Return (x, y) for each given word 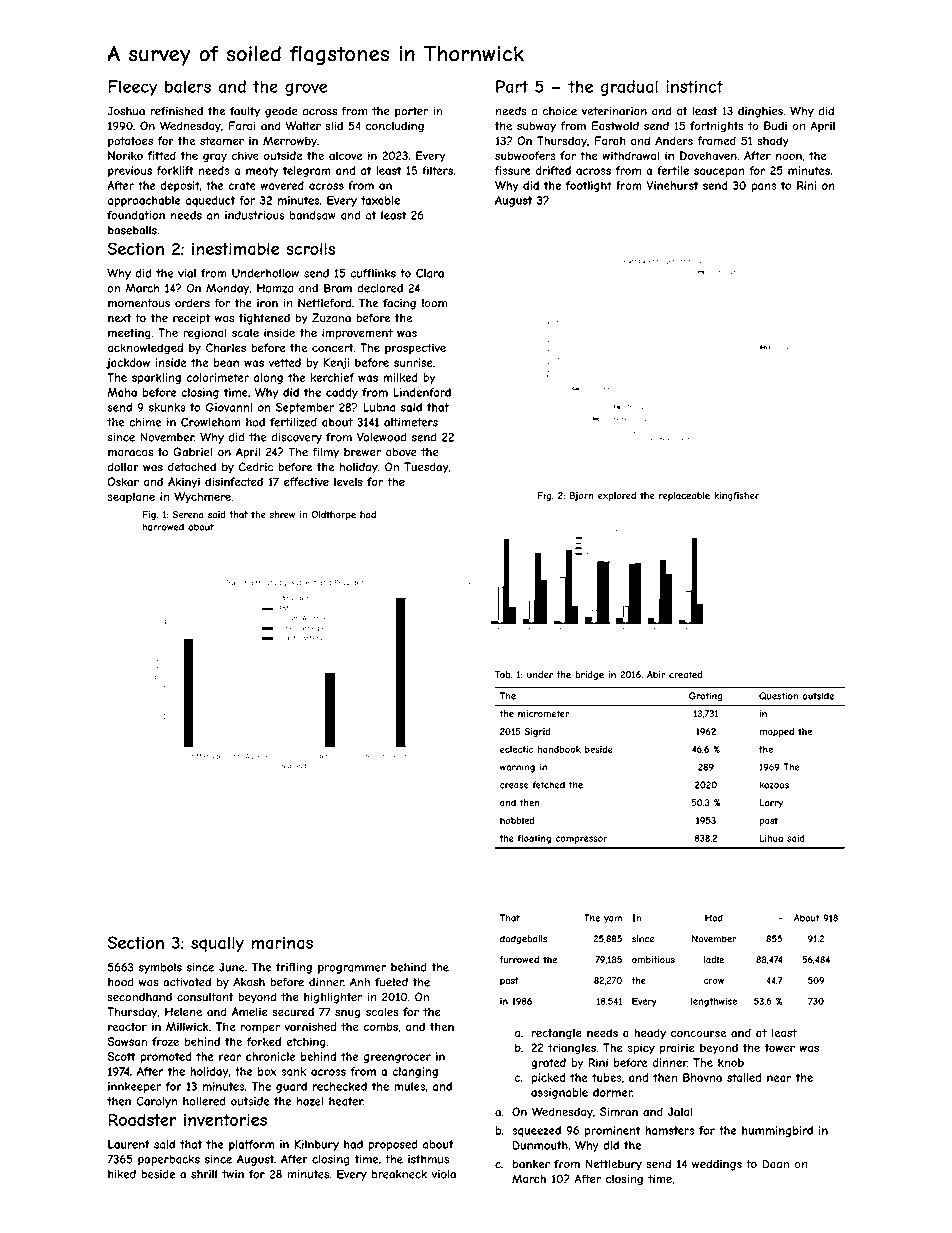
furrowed (519, 960)
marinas (282, 942)
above (401, 452)
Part (512, 86)
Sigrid (537, 732)
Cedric (255, 467)
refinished (177, 111)
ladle (714, 960)
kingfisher (736, 496)
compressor (582, 840)
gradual (629, 88)
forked (264, 1041)
